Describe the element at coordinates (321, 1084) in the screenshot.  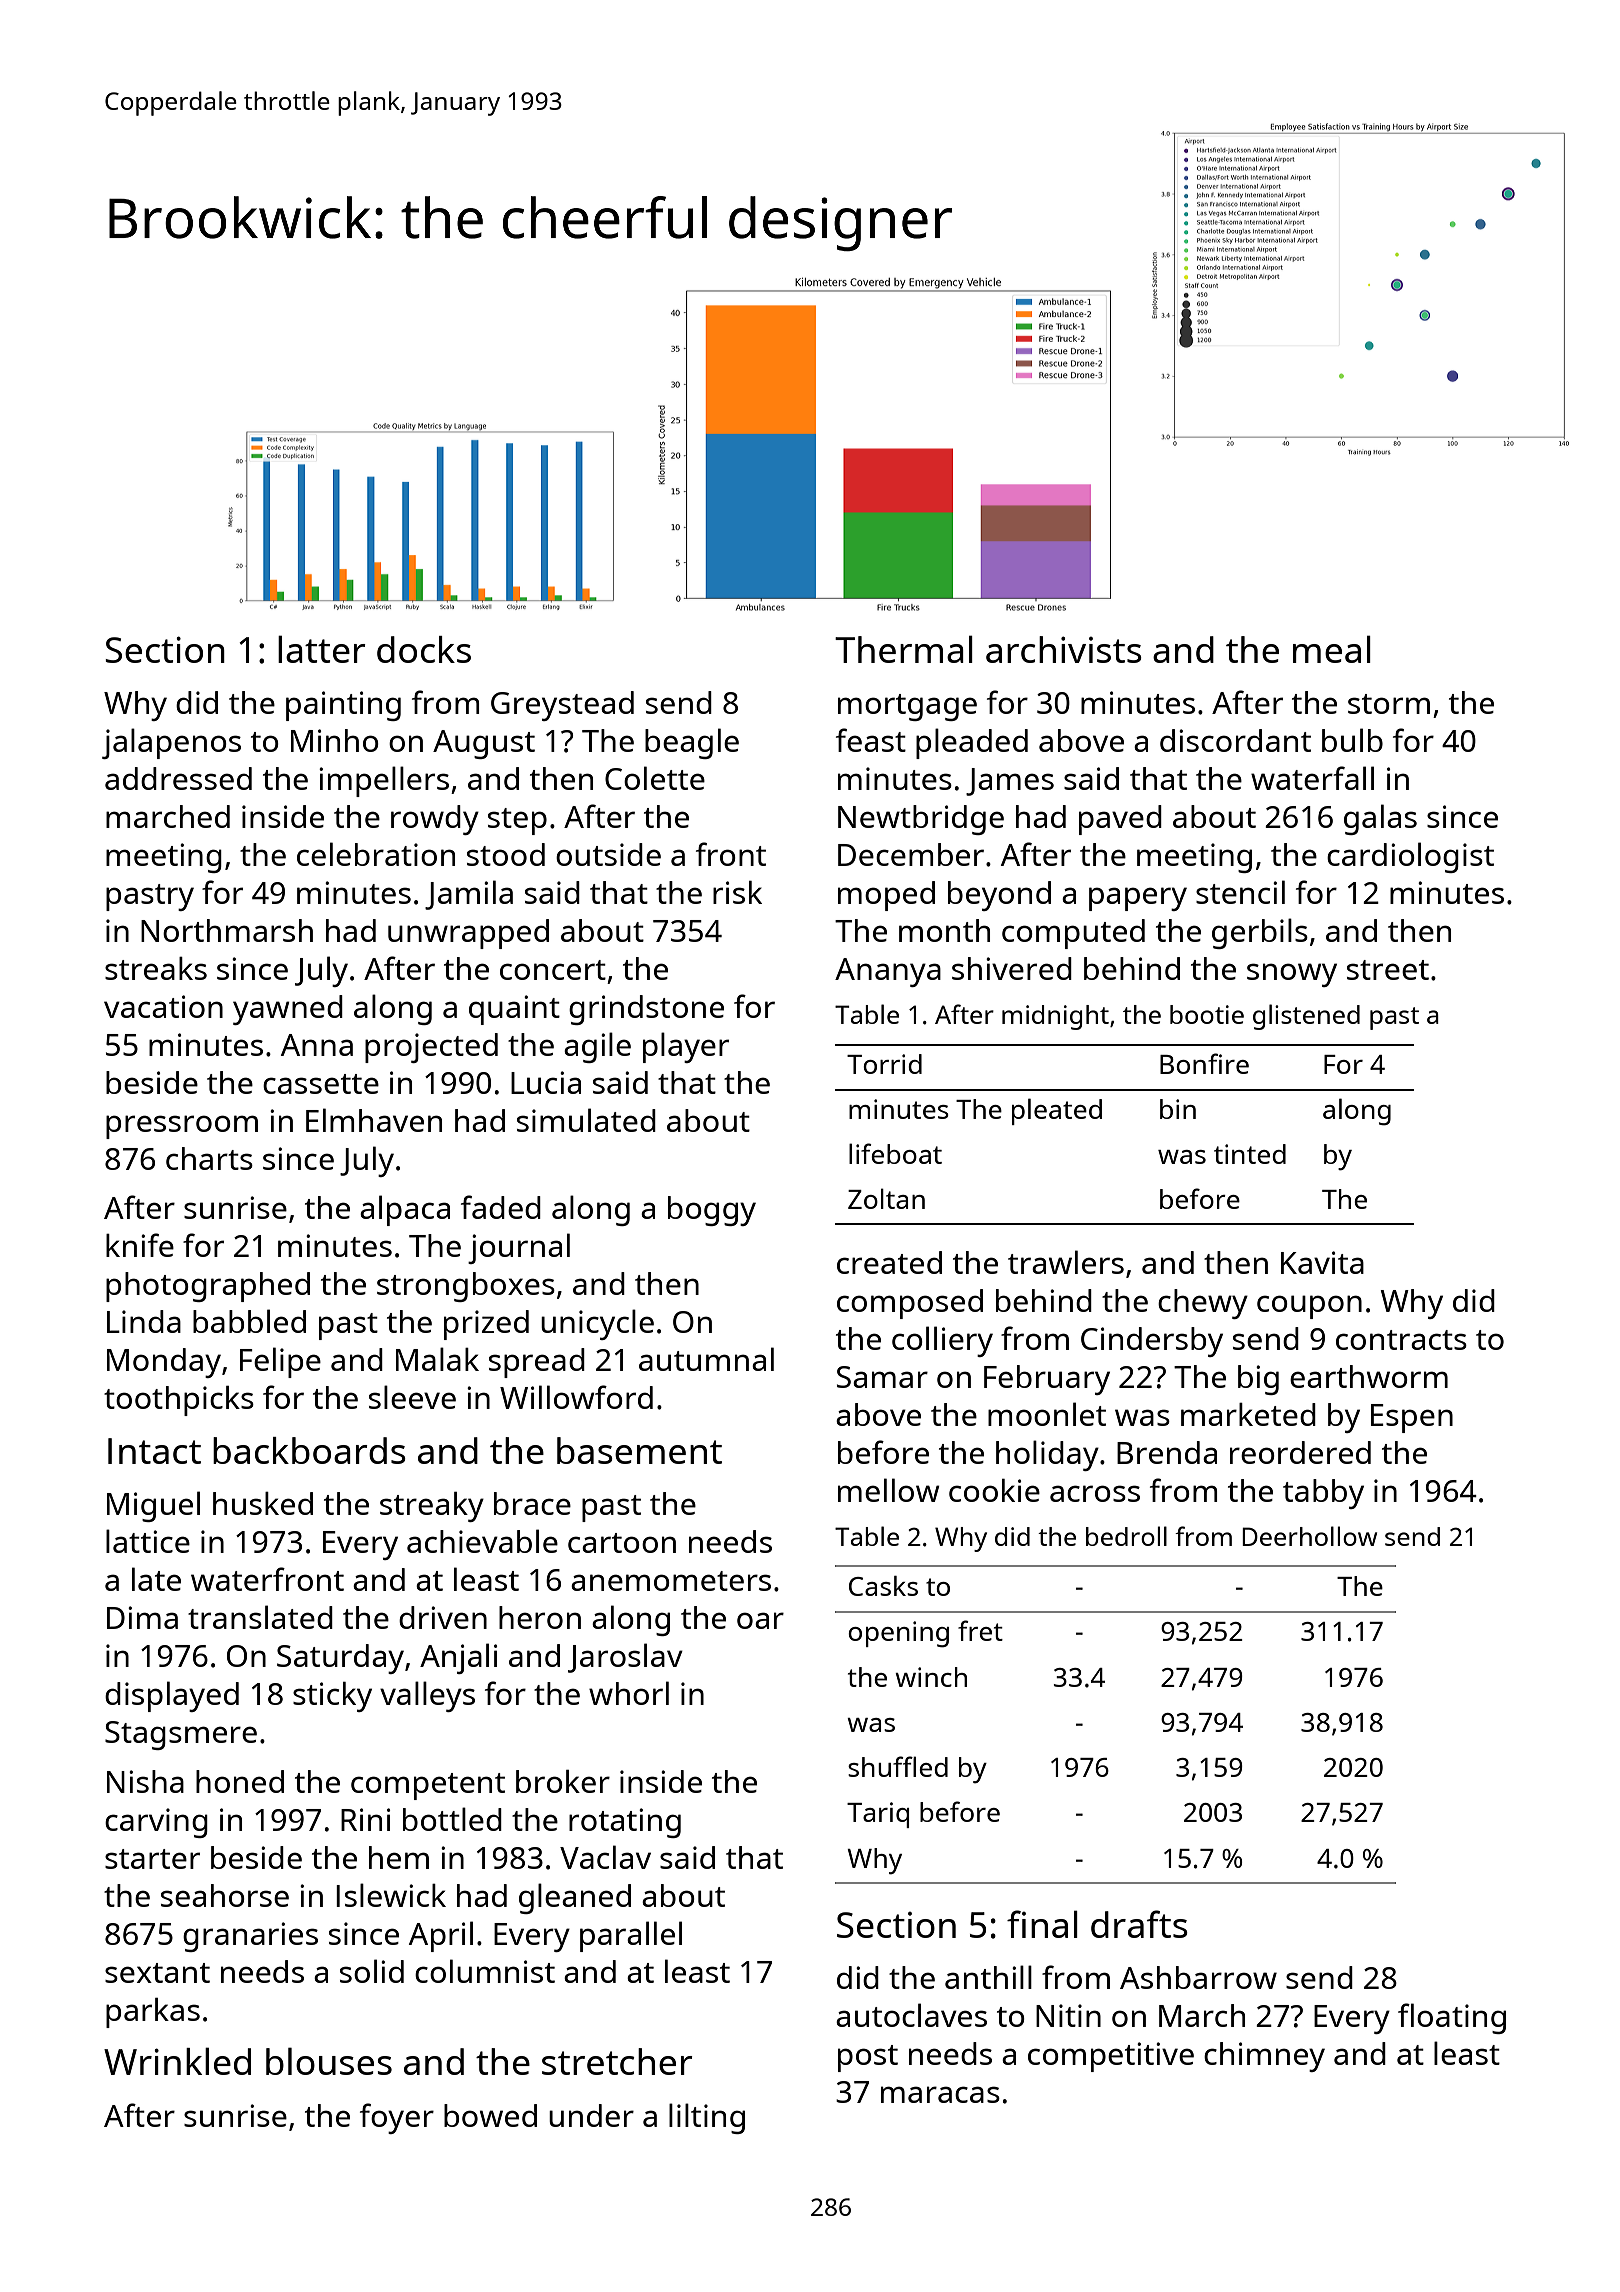
I see `cassette` at that location.
